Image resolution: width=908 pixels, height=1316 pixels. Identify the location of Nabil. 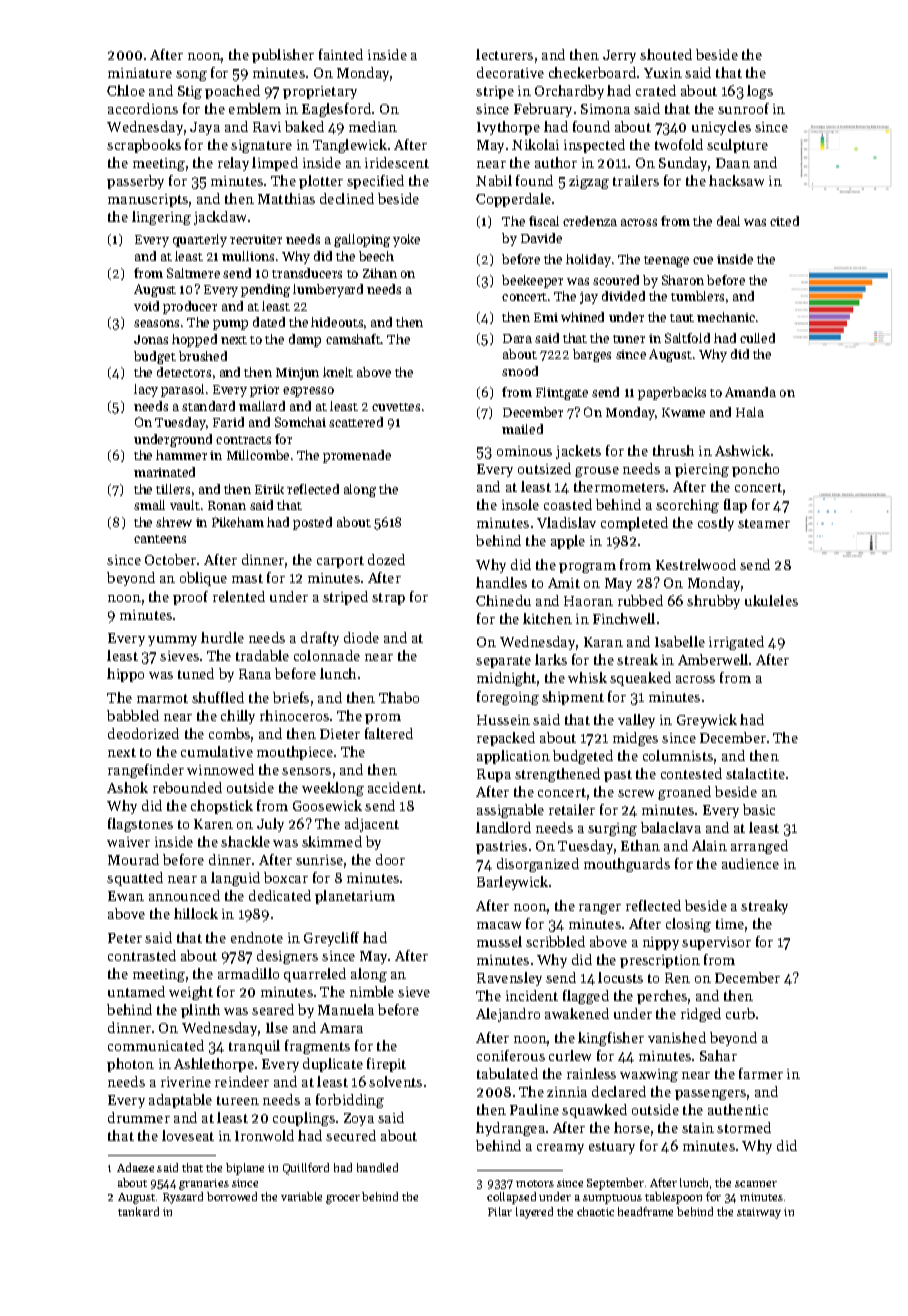
(494, 180).
